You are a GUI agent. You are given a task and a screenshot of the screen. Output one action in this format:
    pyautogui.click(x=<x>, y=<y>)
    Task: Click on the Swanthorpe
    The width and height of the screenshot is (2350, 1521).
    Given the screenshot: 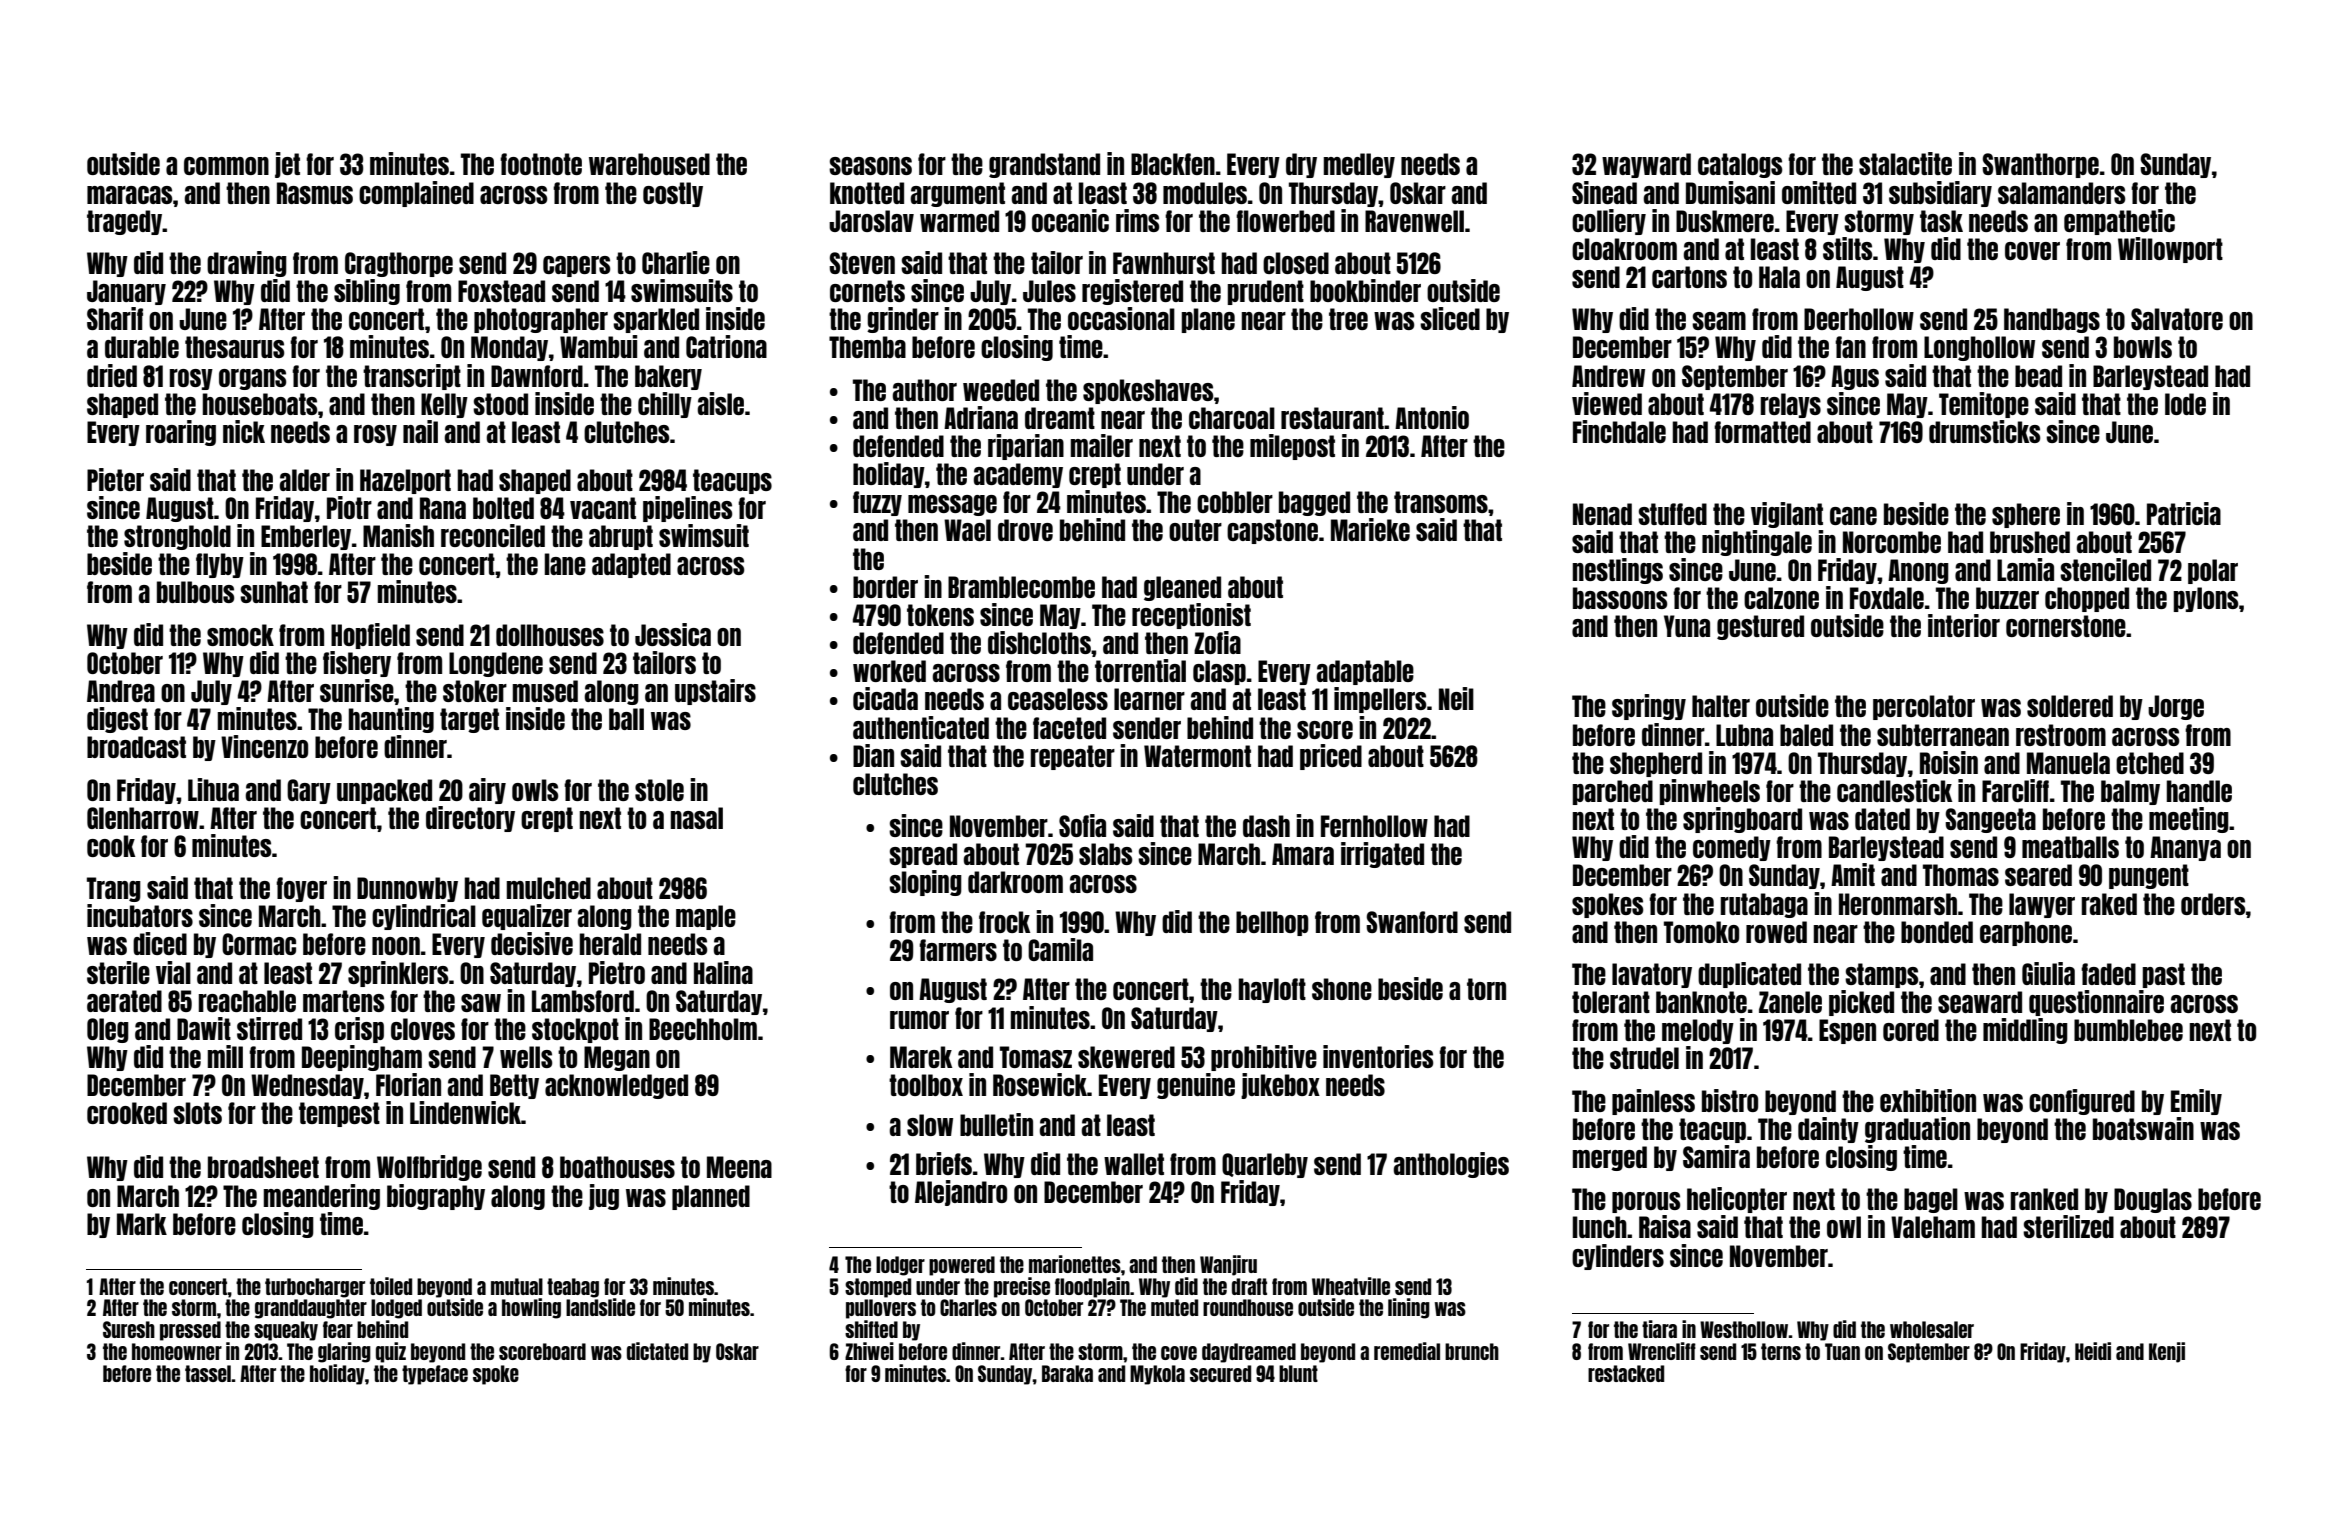 What is the action you would take?
    pyautogui.click(x=2040, y=165)
